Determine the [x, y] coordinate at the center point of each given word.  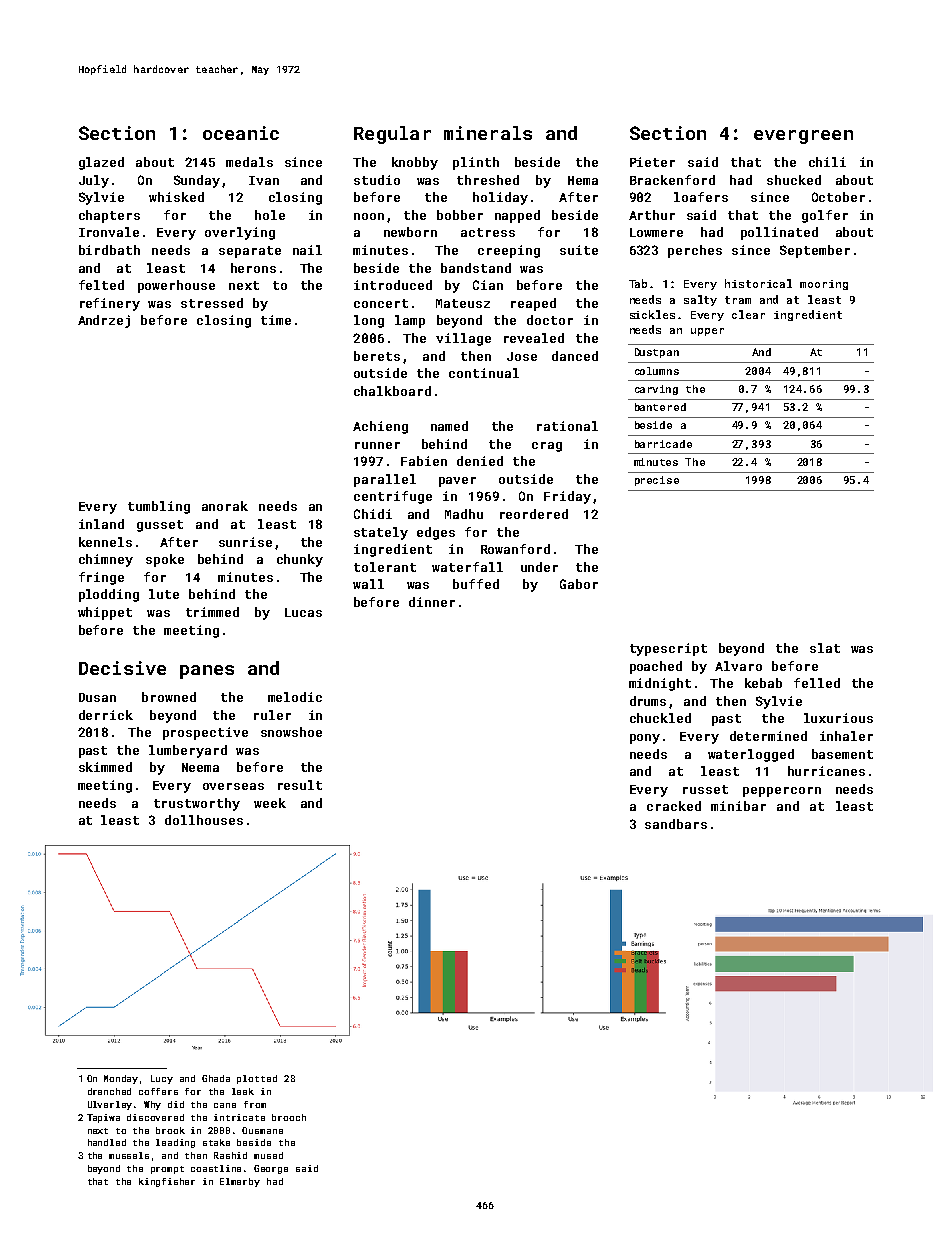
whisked [176, 197]
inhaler [846, 736]
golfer [825, 216]
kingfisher [167, 1182]
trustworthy [197, 804]
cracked [674, 806]
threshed [488, 180]
